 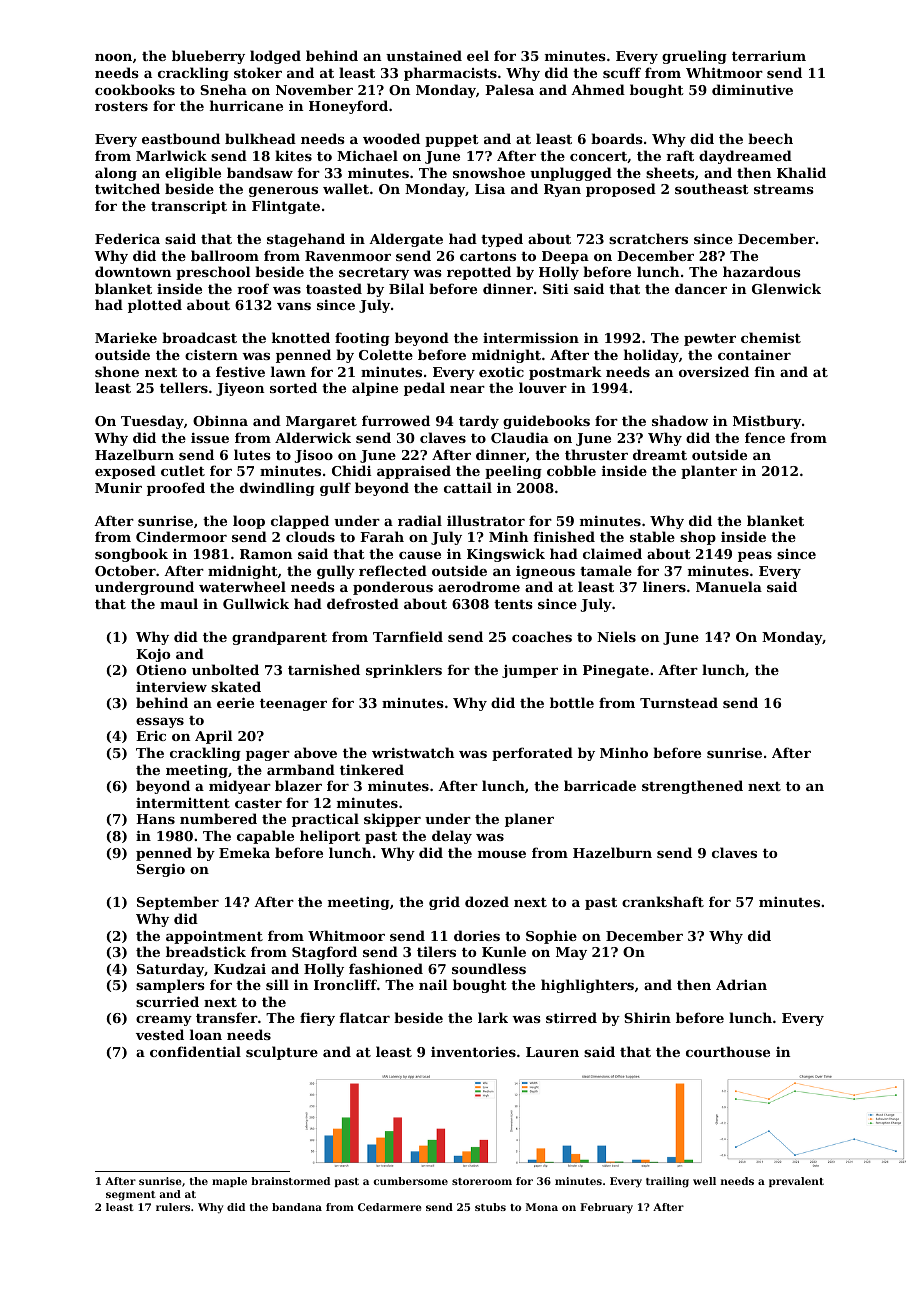 I want to click on lodged, so click(x=275, y=57).
